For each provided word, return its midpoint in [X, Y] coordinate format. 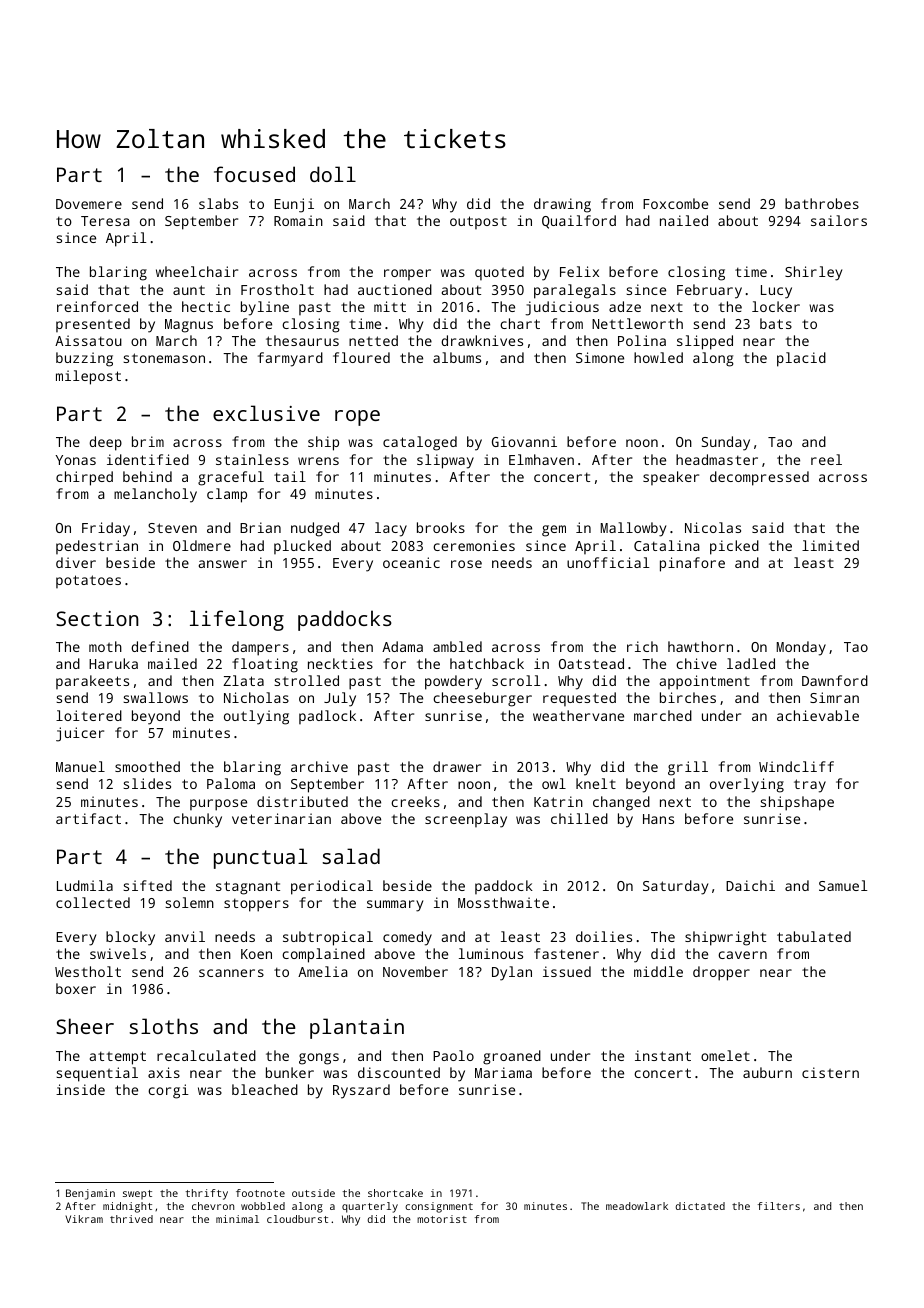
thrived [131, 1219]
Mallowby [633, 529]
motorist [442, 1219]
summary [395, 906]
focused [254, 174]
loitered [89, 715]
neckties [340, 663]
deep [105, 443]
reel [826, 459]
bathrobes [822, 203]
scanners [231, 973]
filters [779, 1206]
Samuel [843, 885]
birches [688, 697]
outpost [478, 222]
